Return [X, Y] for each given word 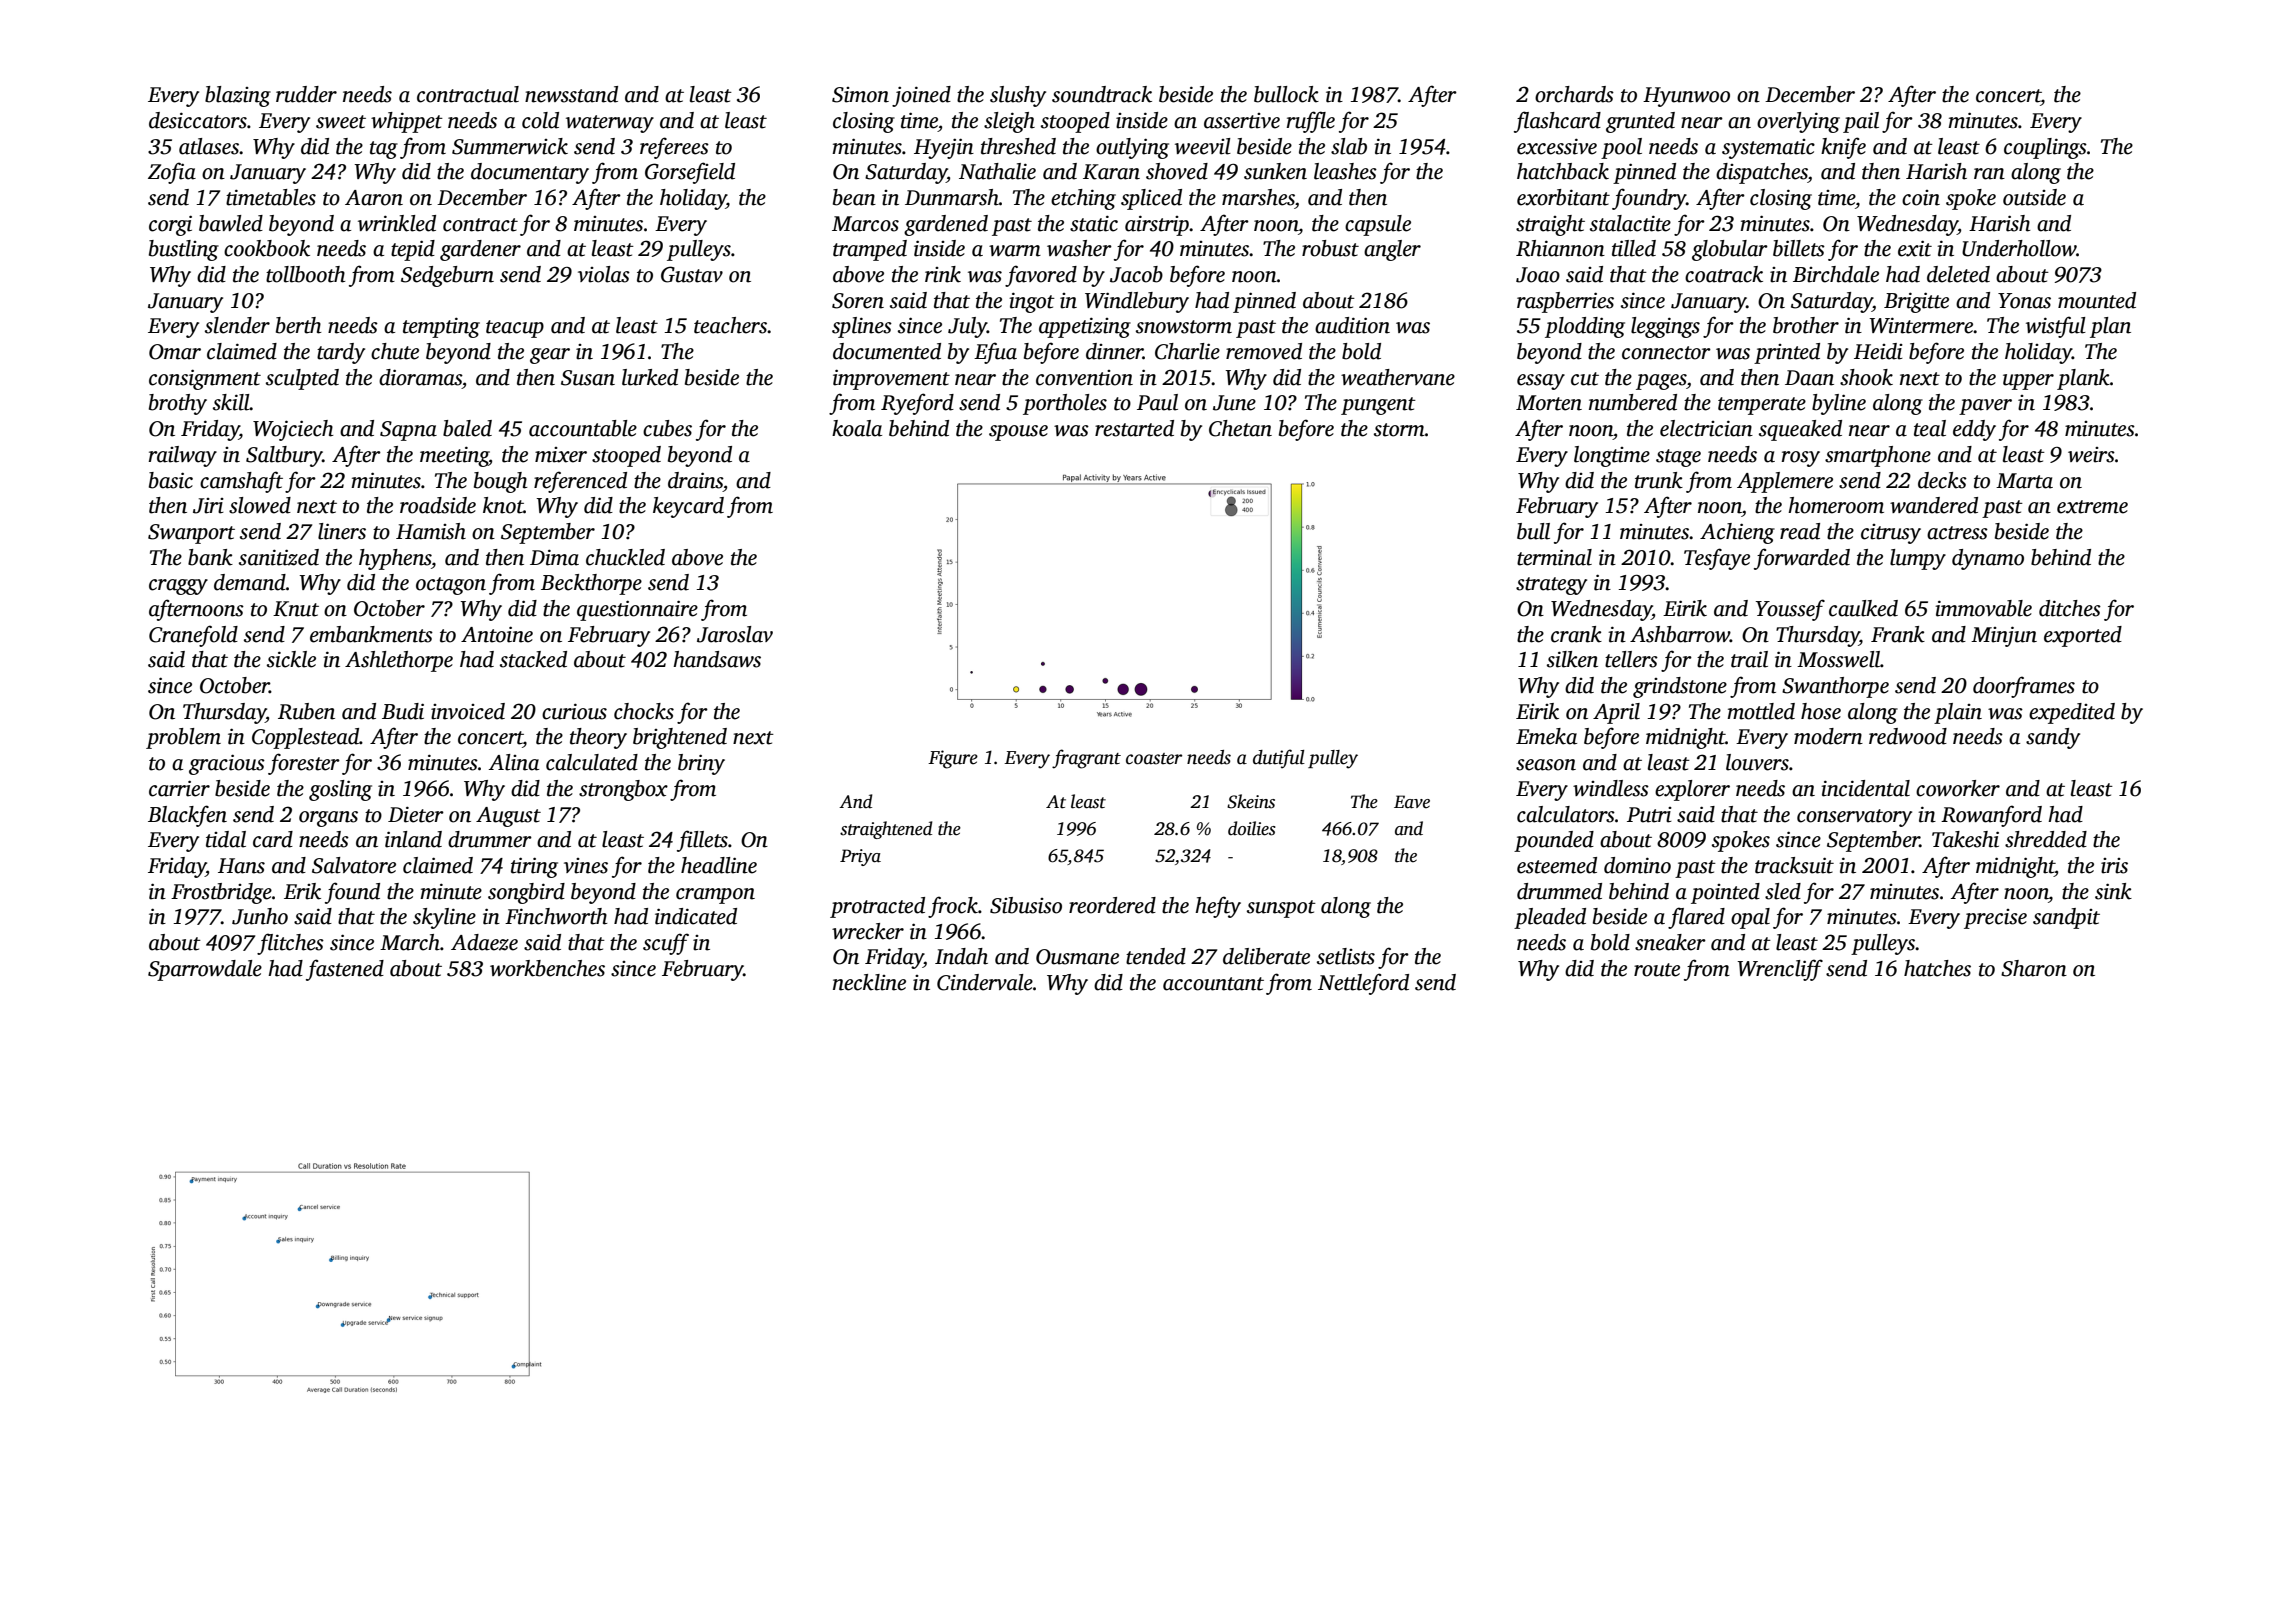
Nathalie [997, 171]
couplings [2045, 148]
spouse [1018, 433]
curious [574, 711]
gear [550, 356]
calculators [1566, 814]
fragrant [1086, 759]
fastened [345, 970]
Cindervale [985, 982]
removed [1264, 351]
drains [695, 480]
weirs [2091, 455]
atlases [209, 146]
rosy [1801, 459]
